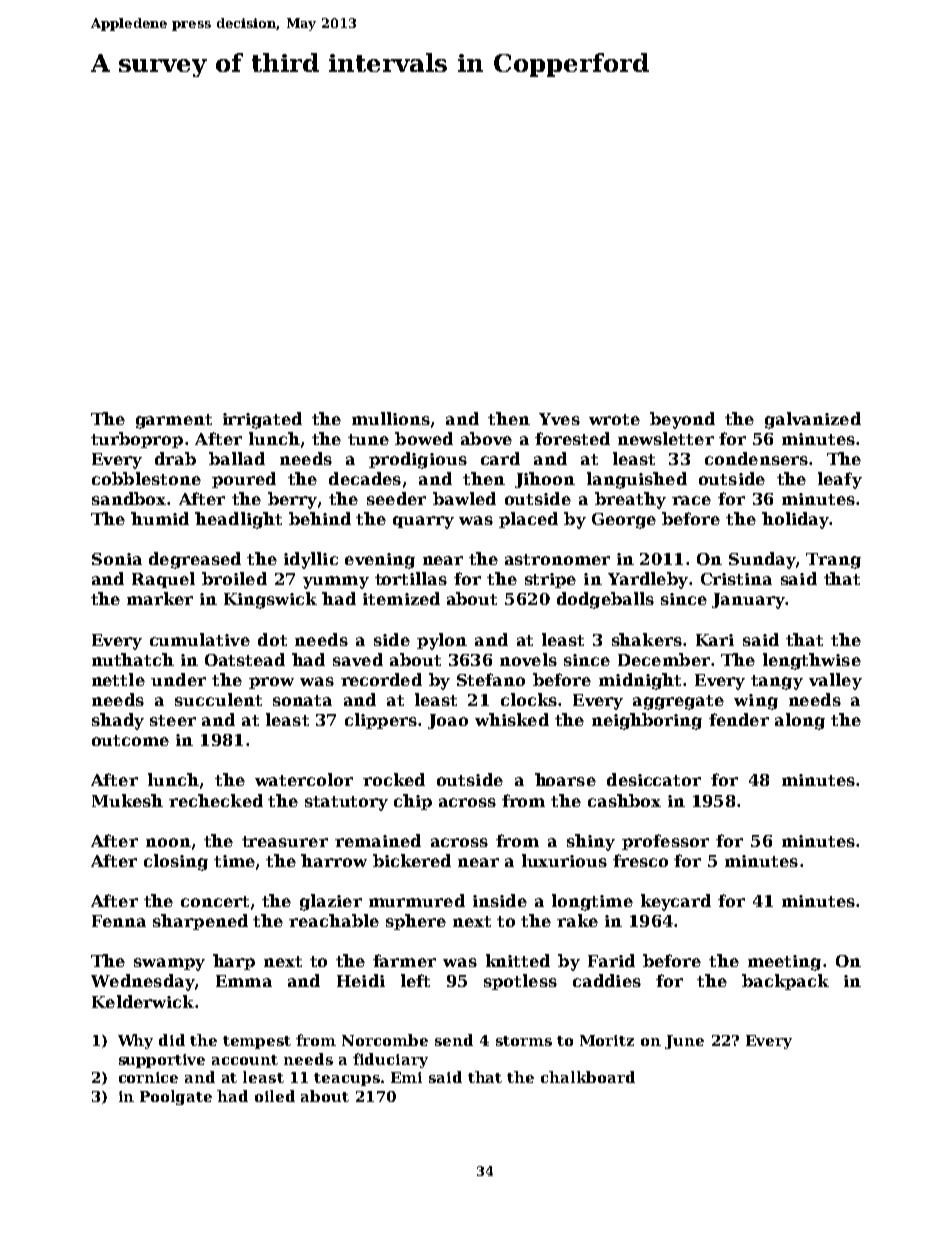  Describe the element at coordinates (195, 560) in the page. I see `degreased` at that location.
